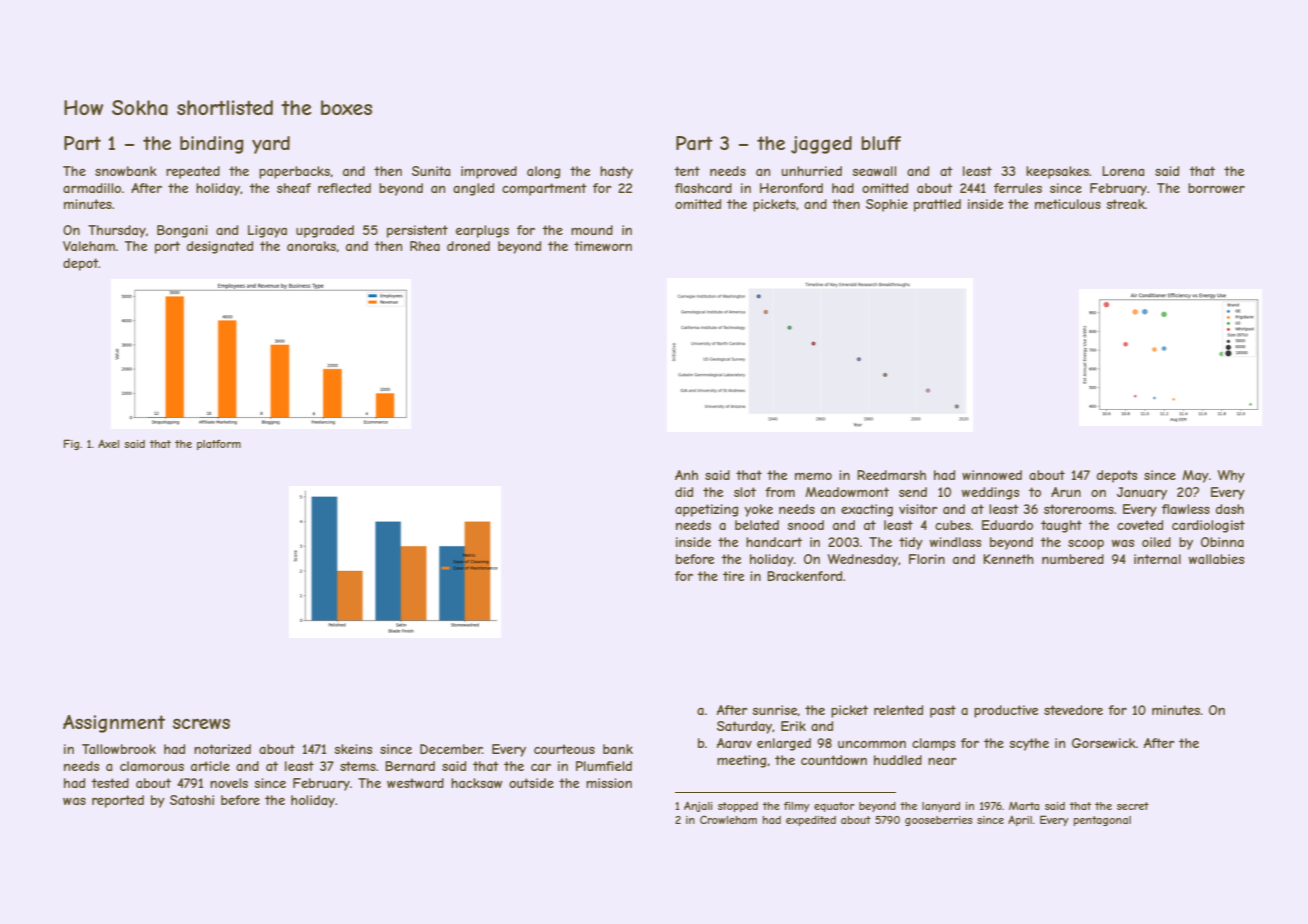  I want to click on memo, so click(813, 476).
